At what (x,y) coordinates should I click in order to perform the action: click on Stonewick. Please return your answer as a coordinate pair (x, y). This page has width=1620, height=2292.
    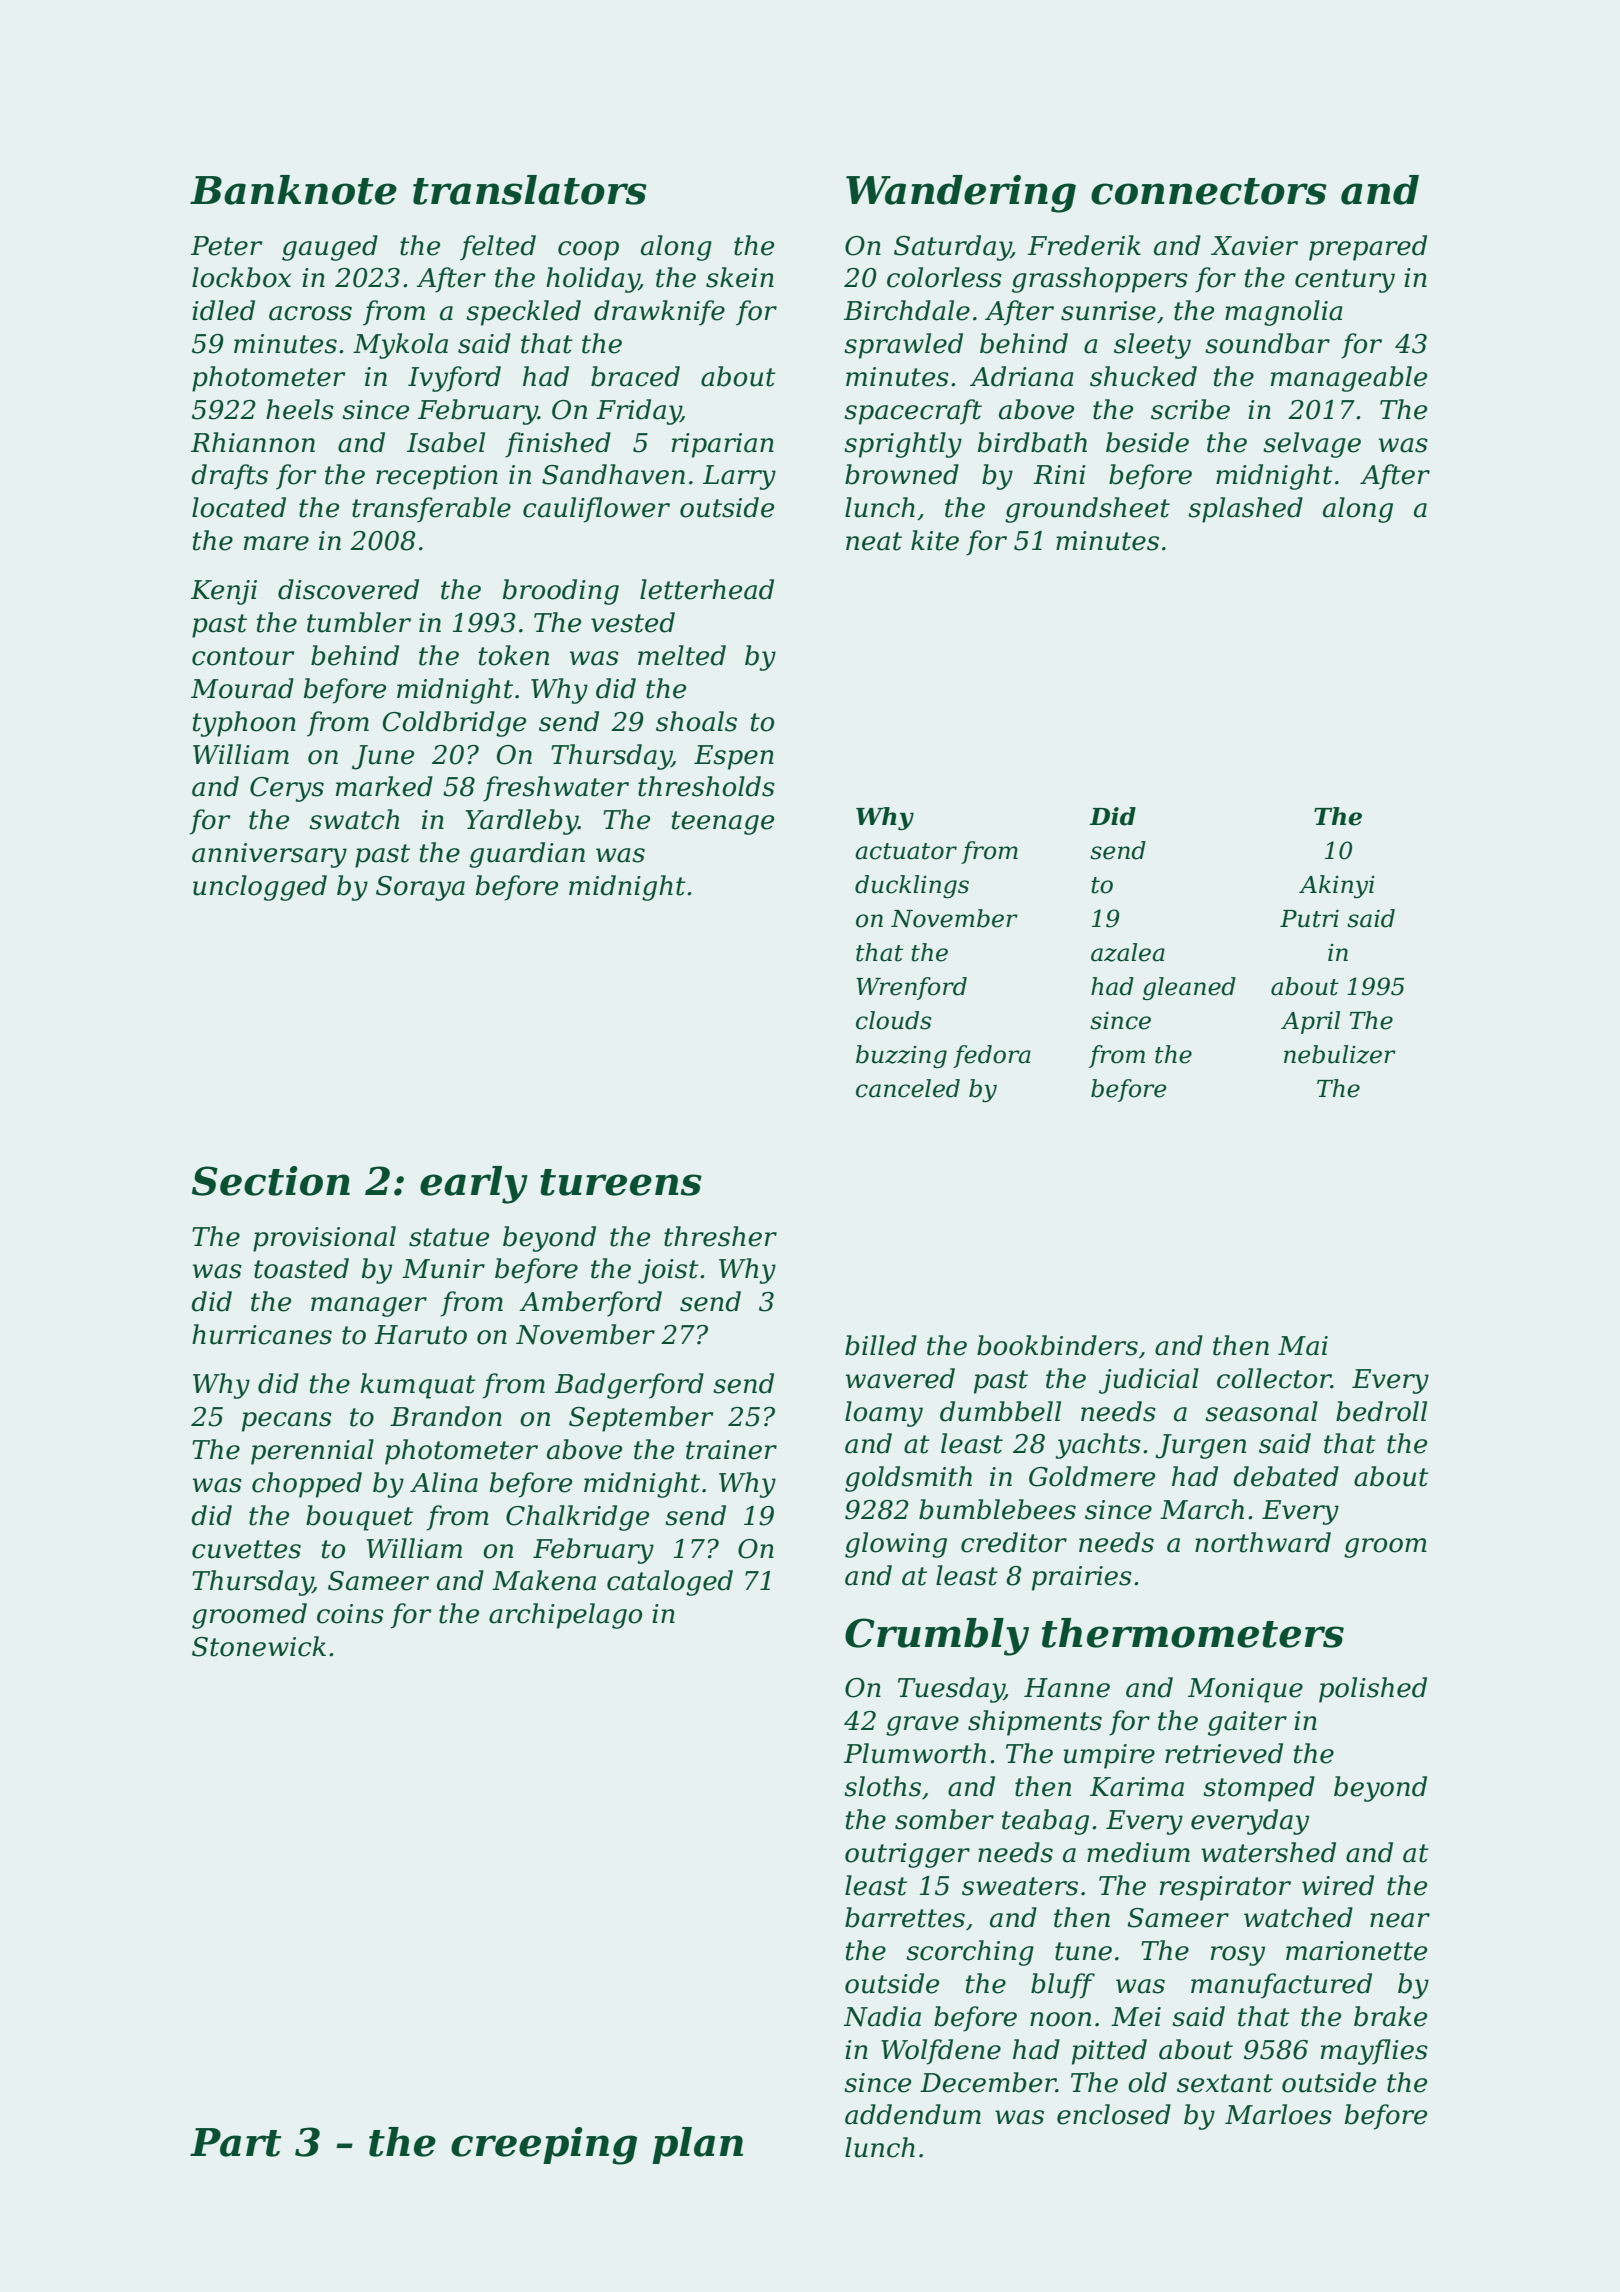
    Looking at the image, I should click on (259, 1646).
